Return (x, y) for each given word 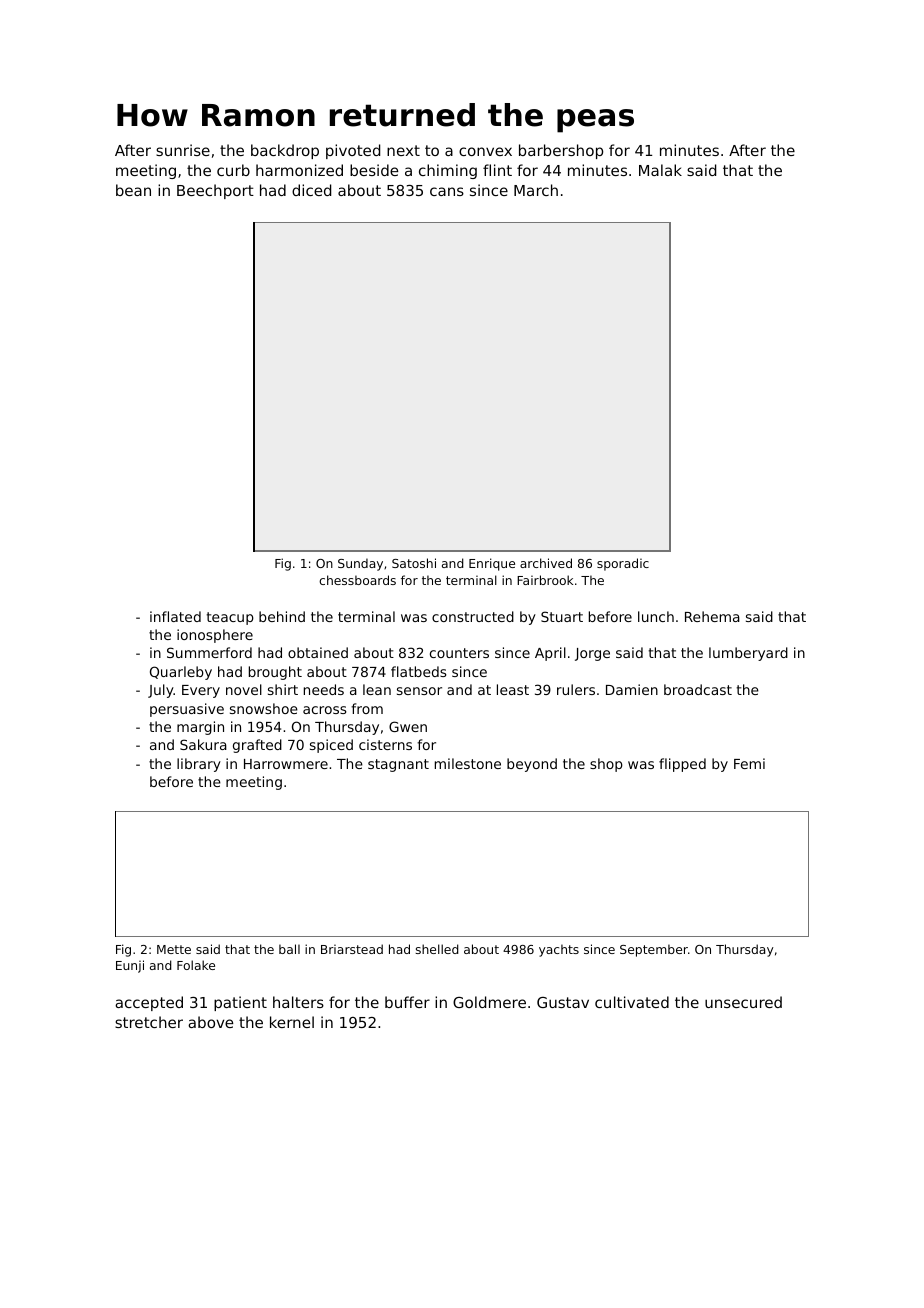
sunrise (183, 150)
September (654, 950)
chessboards (357, 580)
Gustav (563, 1002)
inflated (175, 616)
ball (289, 949)
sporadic (623, 564)
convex (485, 151)
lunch (656, 616)
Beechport (215, 191)
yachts (559, 950)
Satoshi (414, 563)
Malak (660, 170)
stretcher (149, 1022)
